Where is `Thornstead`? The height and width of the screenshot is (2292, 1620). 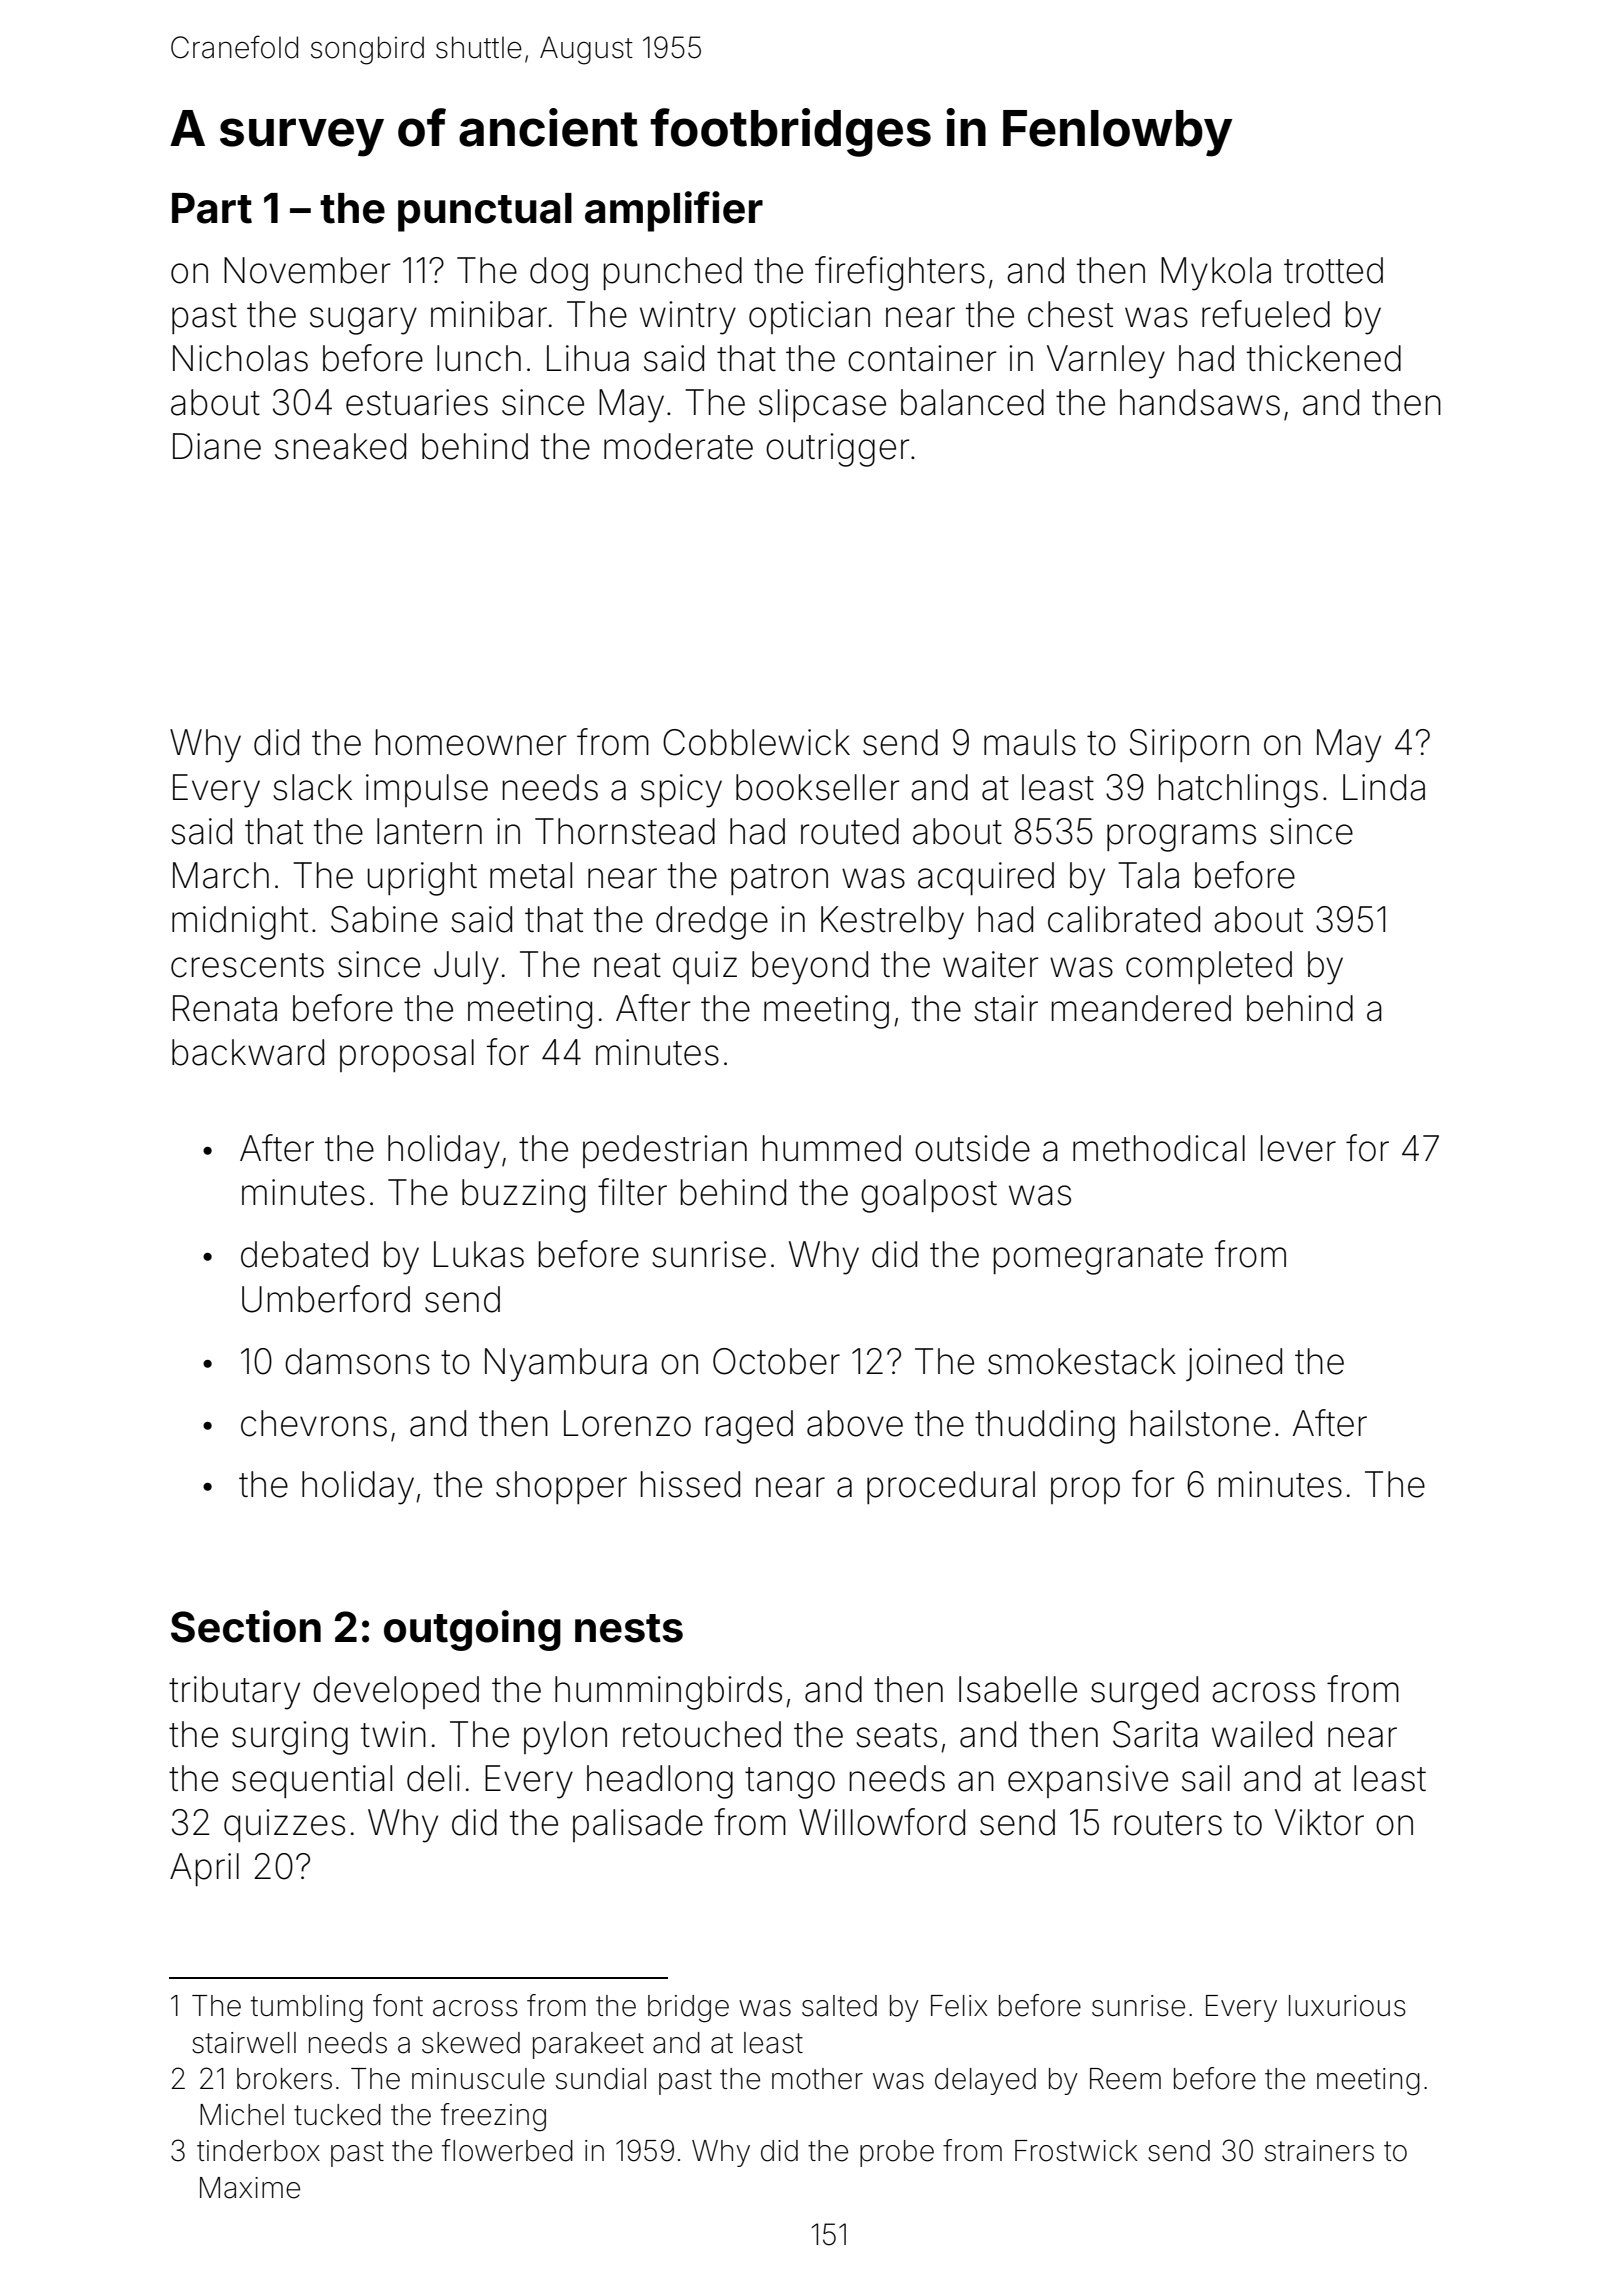
Thornstead is located at coordinates (625, 831).
